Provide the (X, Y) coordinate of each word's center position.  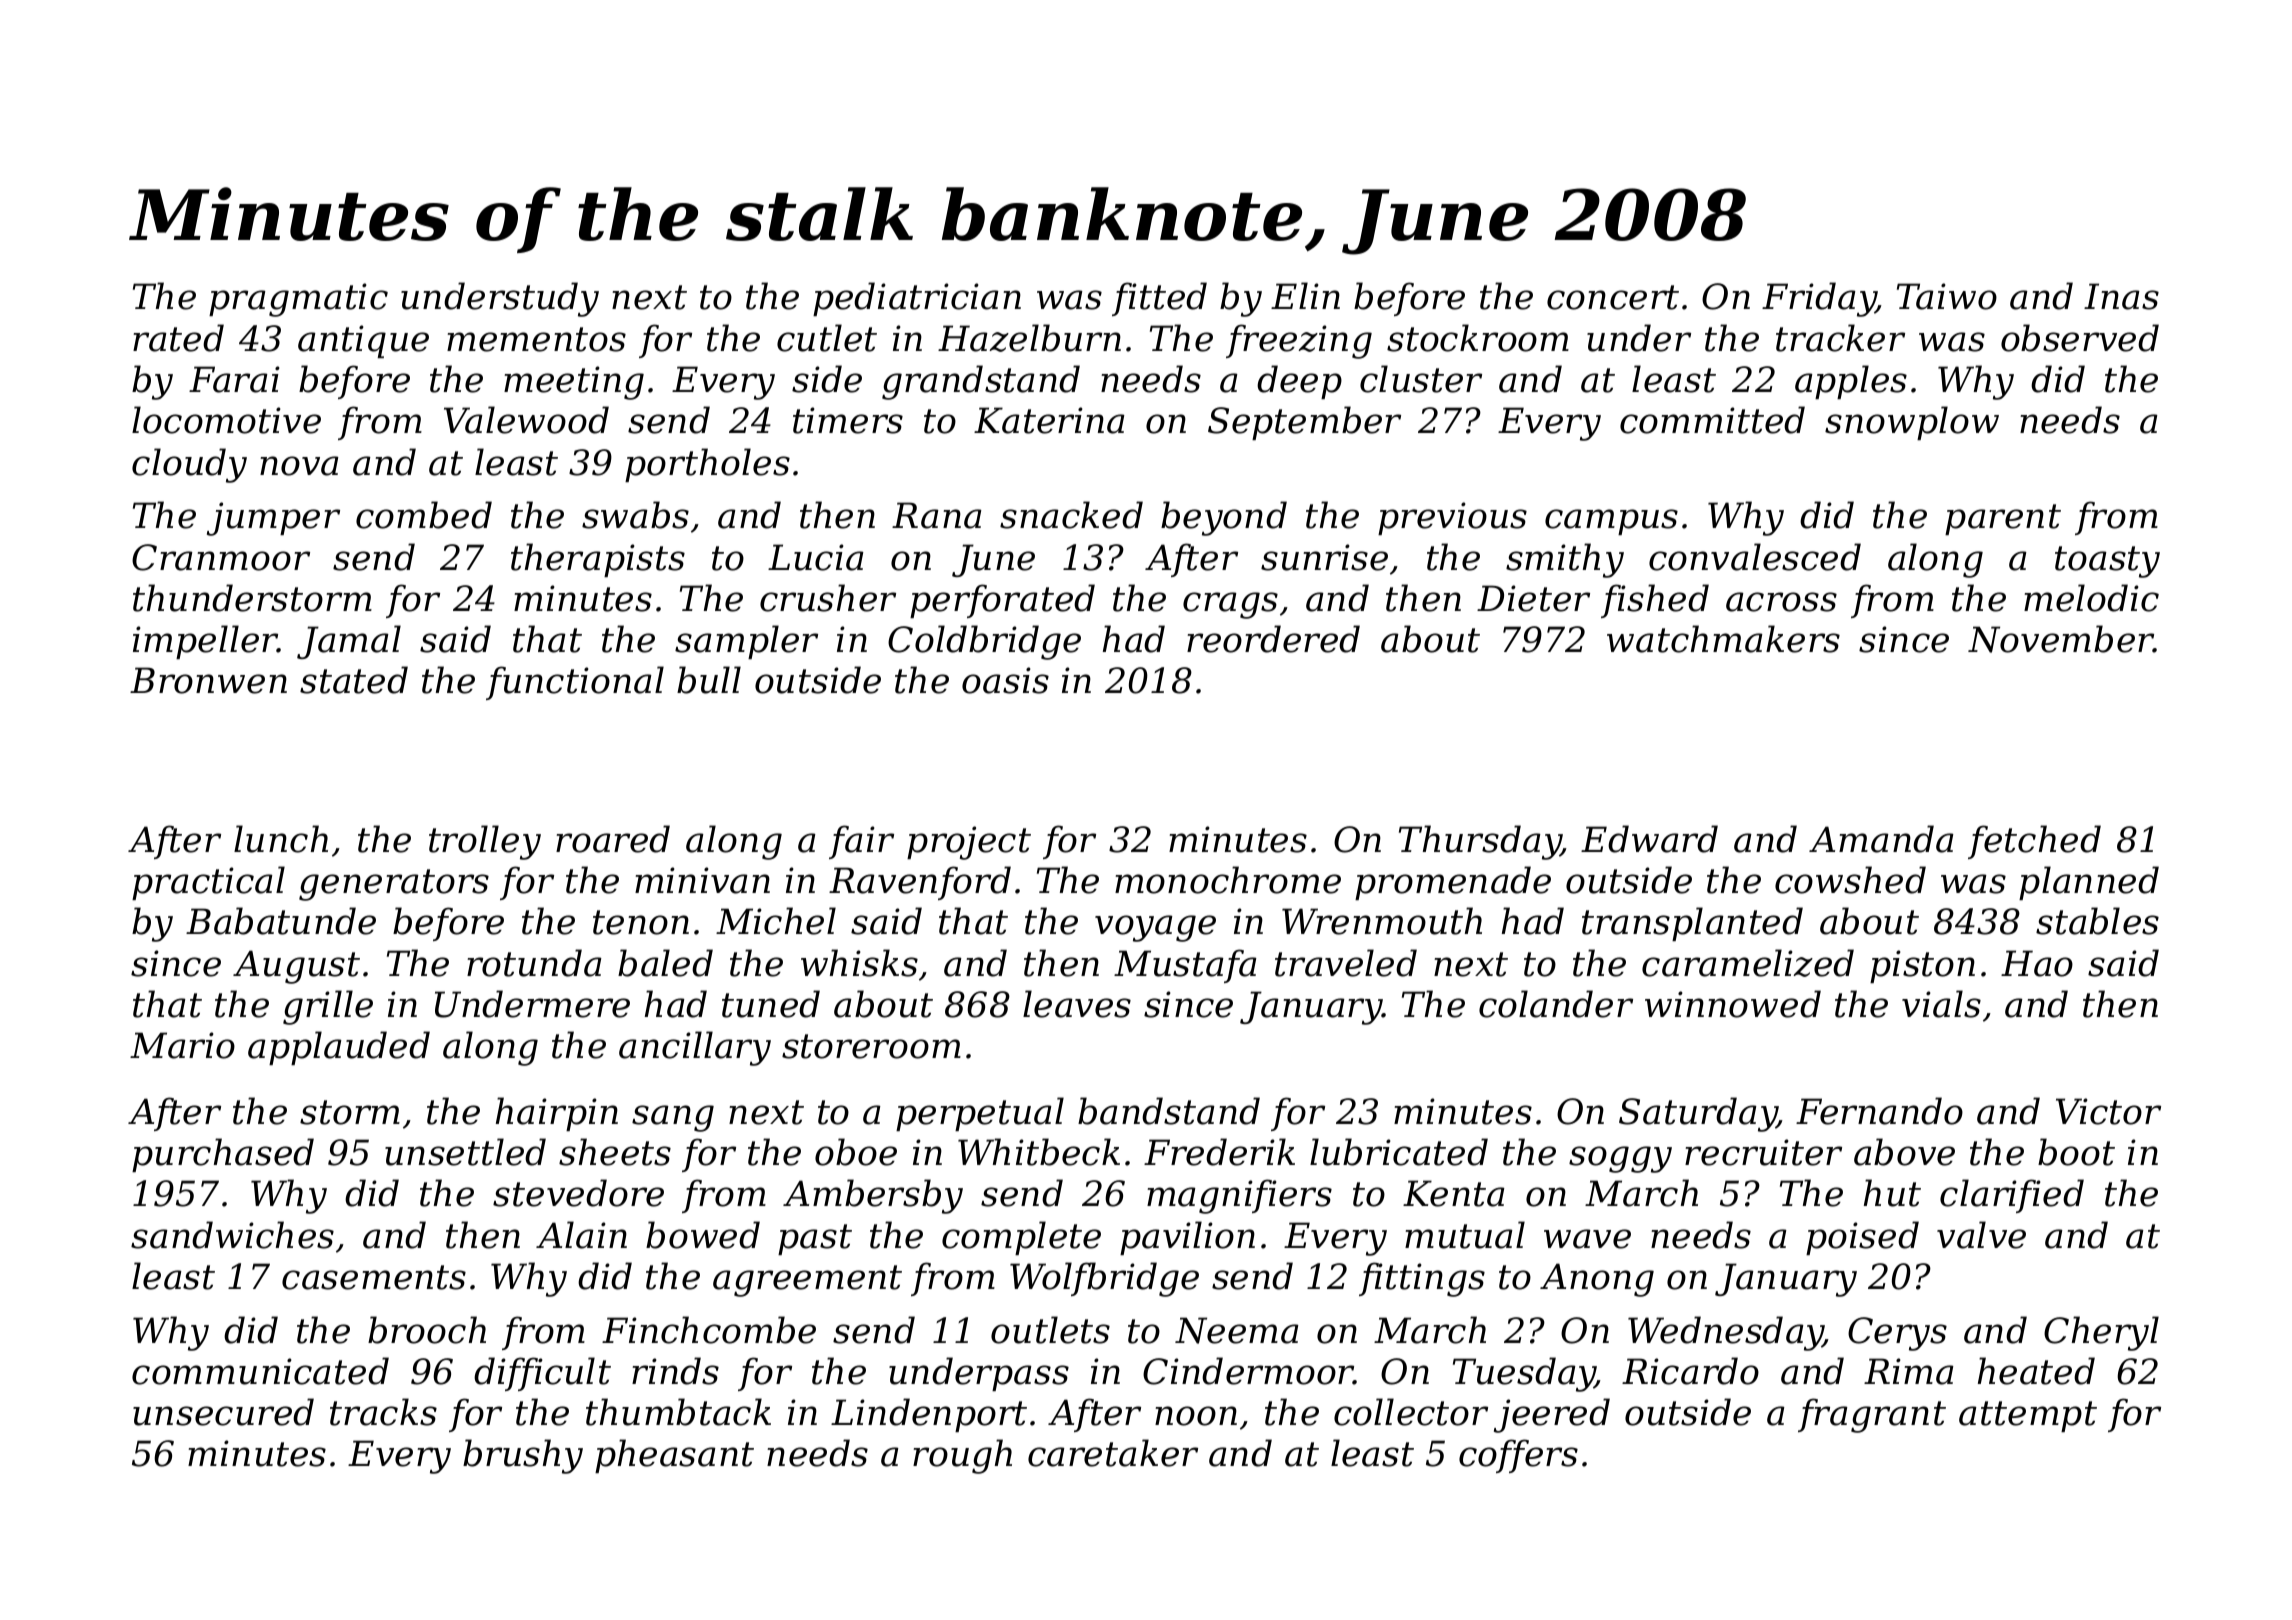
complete (1021, 1238)
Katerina (1049, 420)
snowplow (1912, 423)
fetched (2034, 842)
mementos (536, 339)
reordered (1273, 639)
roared (613, 839)
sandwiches (232, 1235)
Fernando (1879, 1111)
